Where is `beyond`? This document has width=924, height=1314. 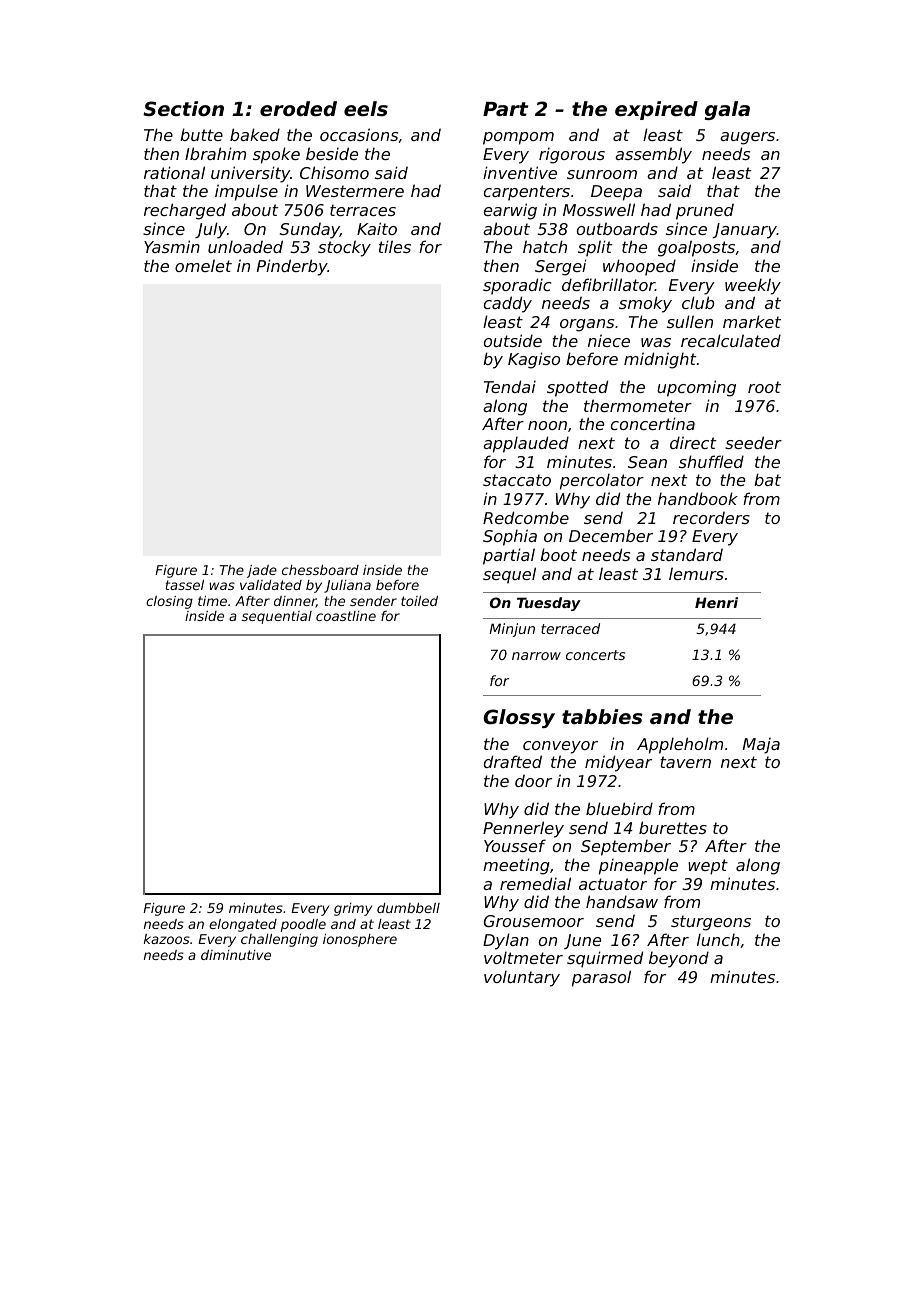 beyond is located at coordinates (679, 959).
